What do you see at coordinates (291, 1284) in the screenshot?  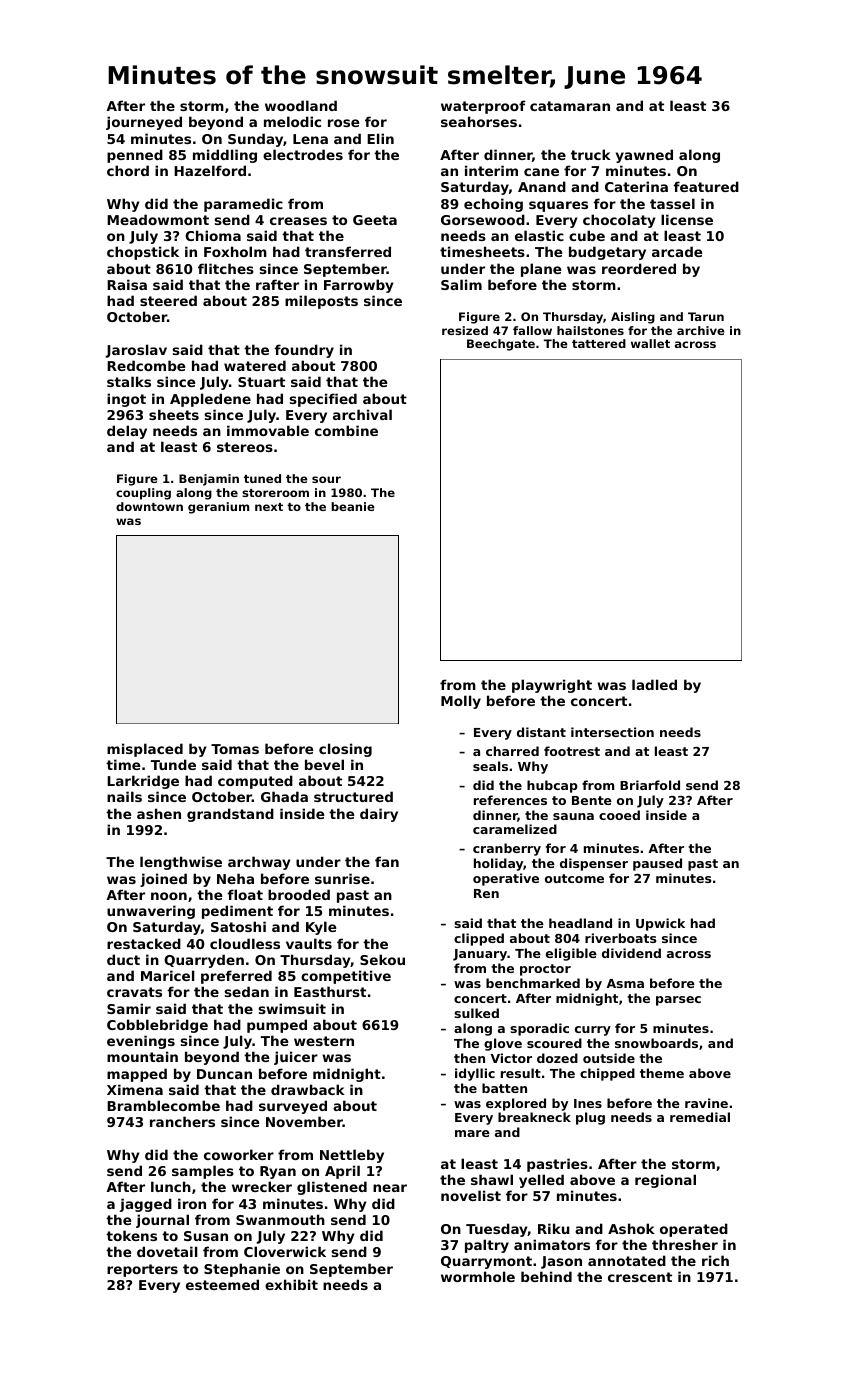 I see `exhibit` at bounding box center [291, 1284].
